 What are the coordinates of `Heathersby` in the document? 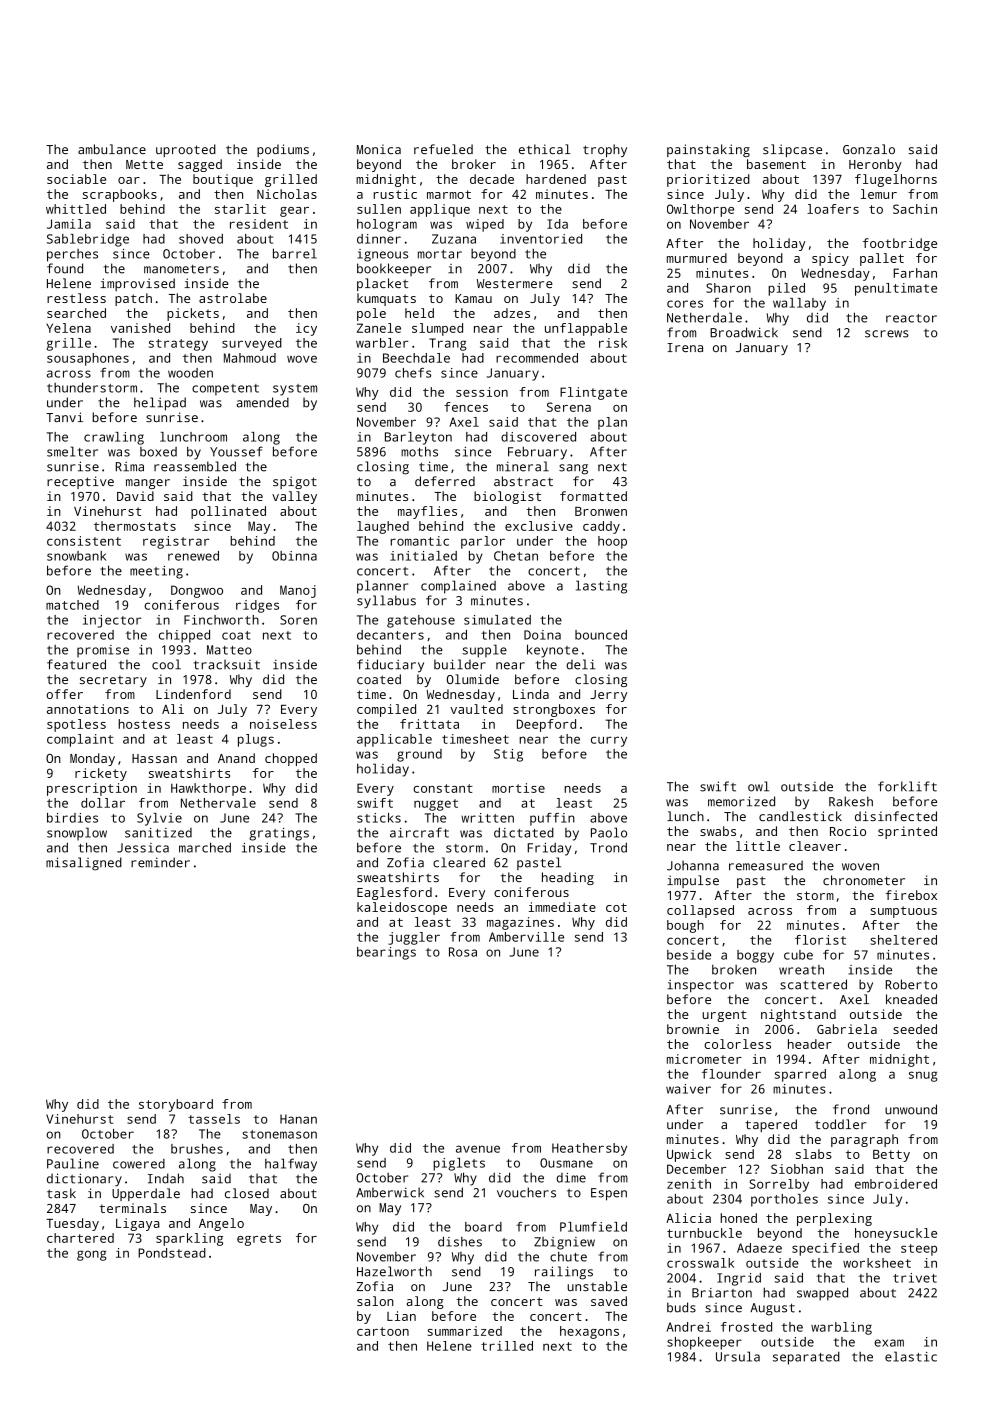 It's located at (589, 1149).
